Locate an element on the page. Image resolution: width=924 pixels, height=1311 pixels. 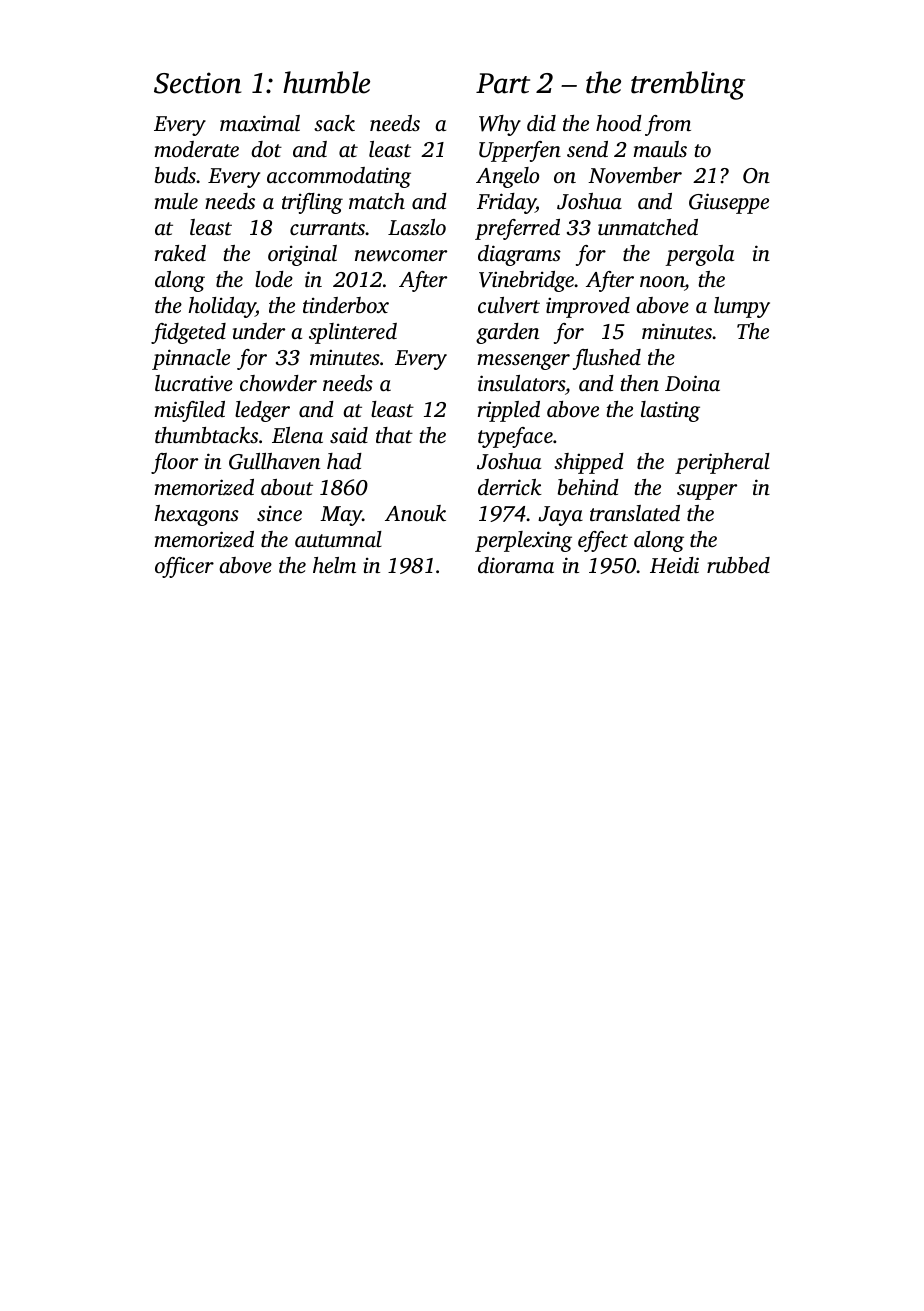
Section is located at coordinates (197, 83).
